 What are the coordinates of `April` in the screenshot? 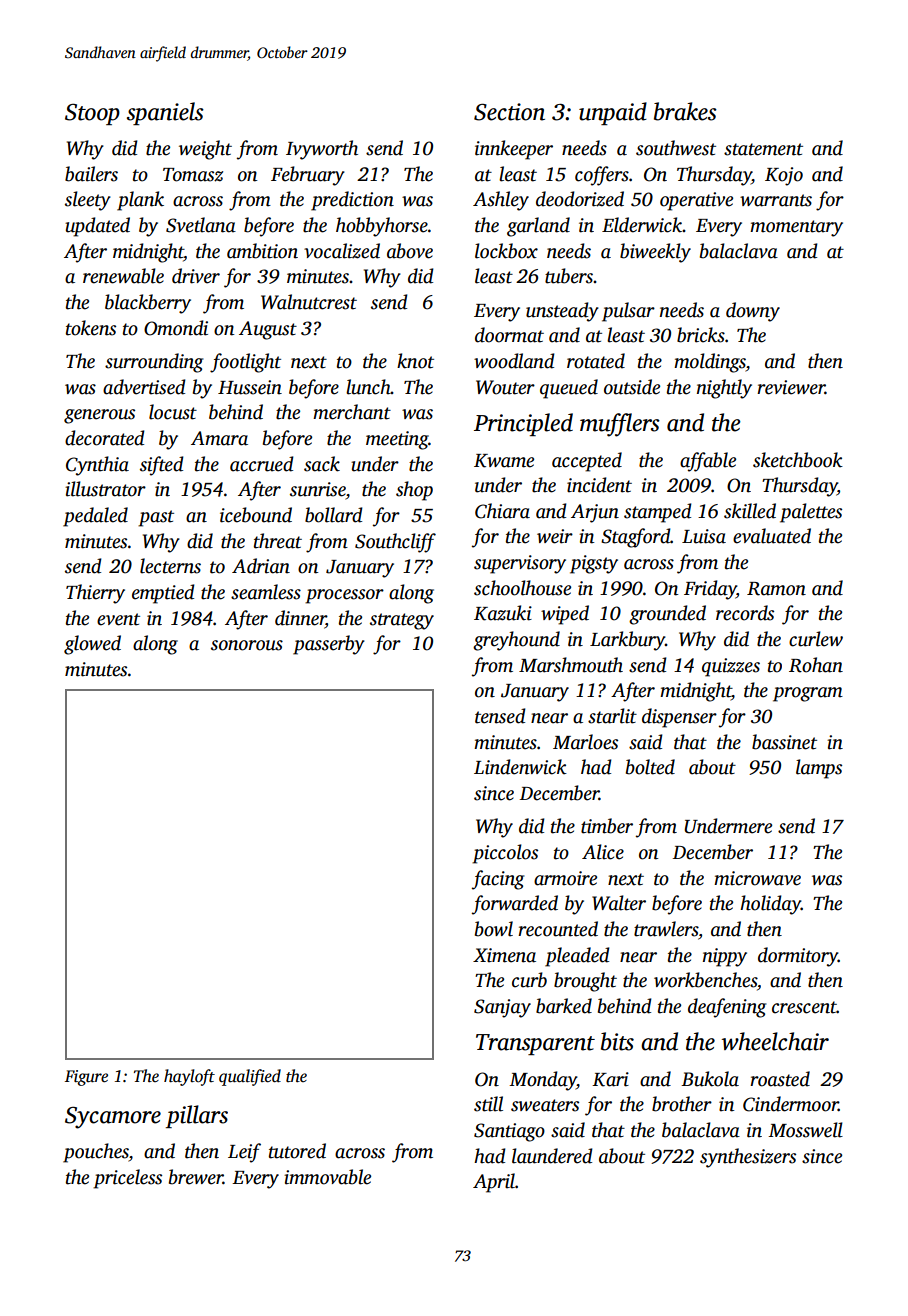 It's located at (494, 1183).
